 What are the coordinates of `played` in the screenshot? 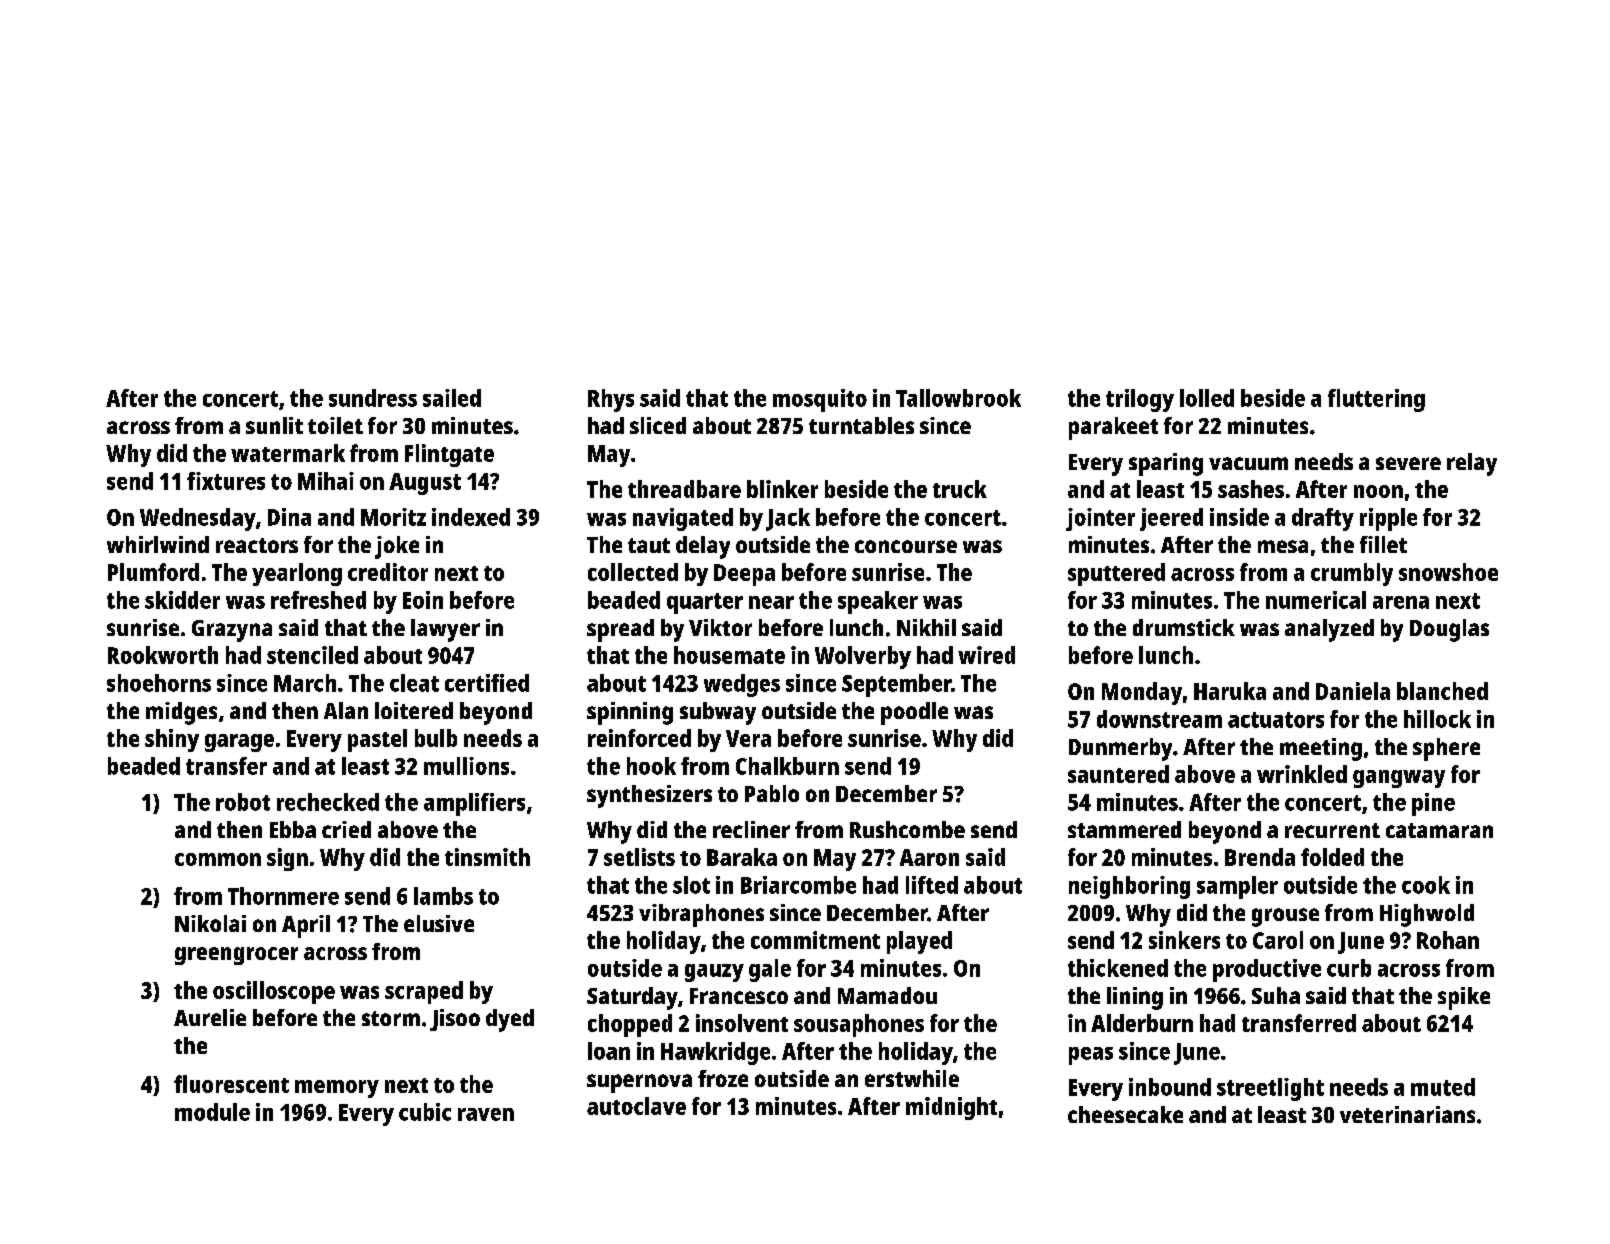 It's located at (919, 942).
